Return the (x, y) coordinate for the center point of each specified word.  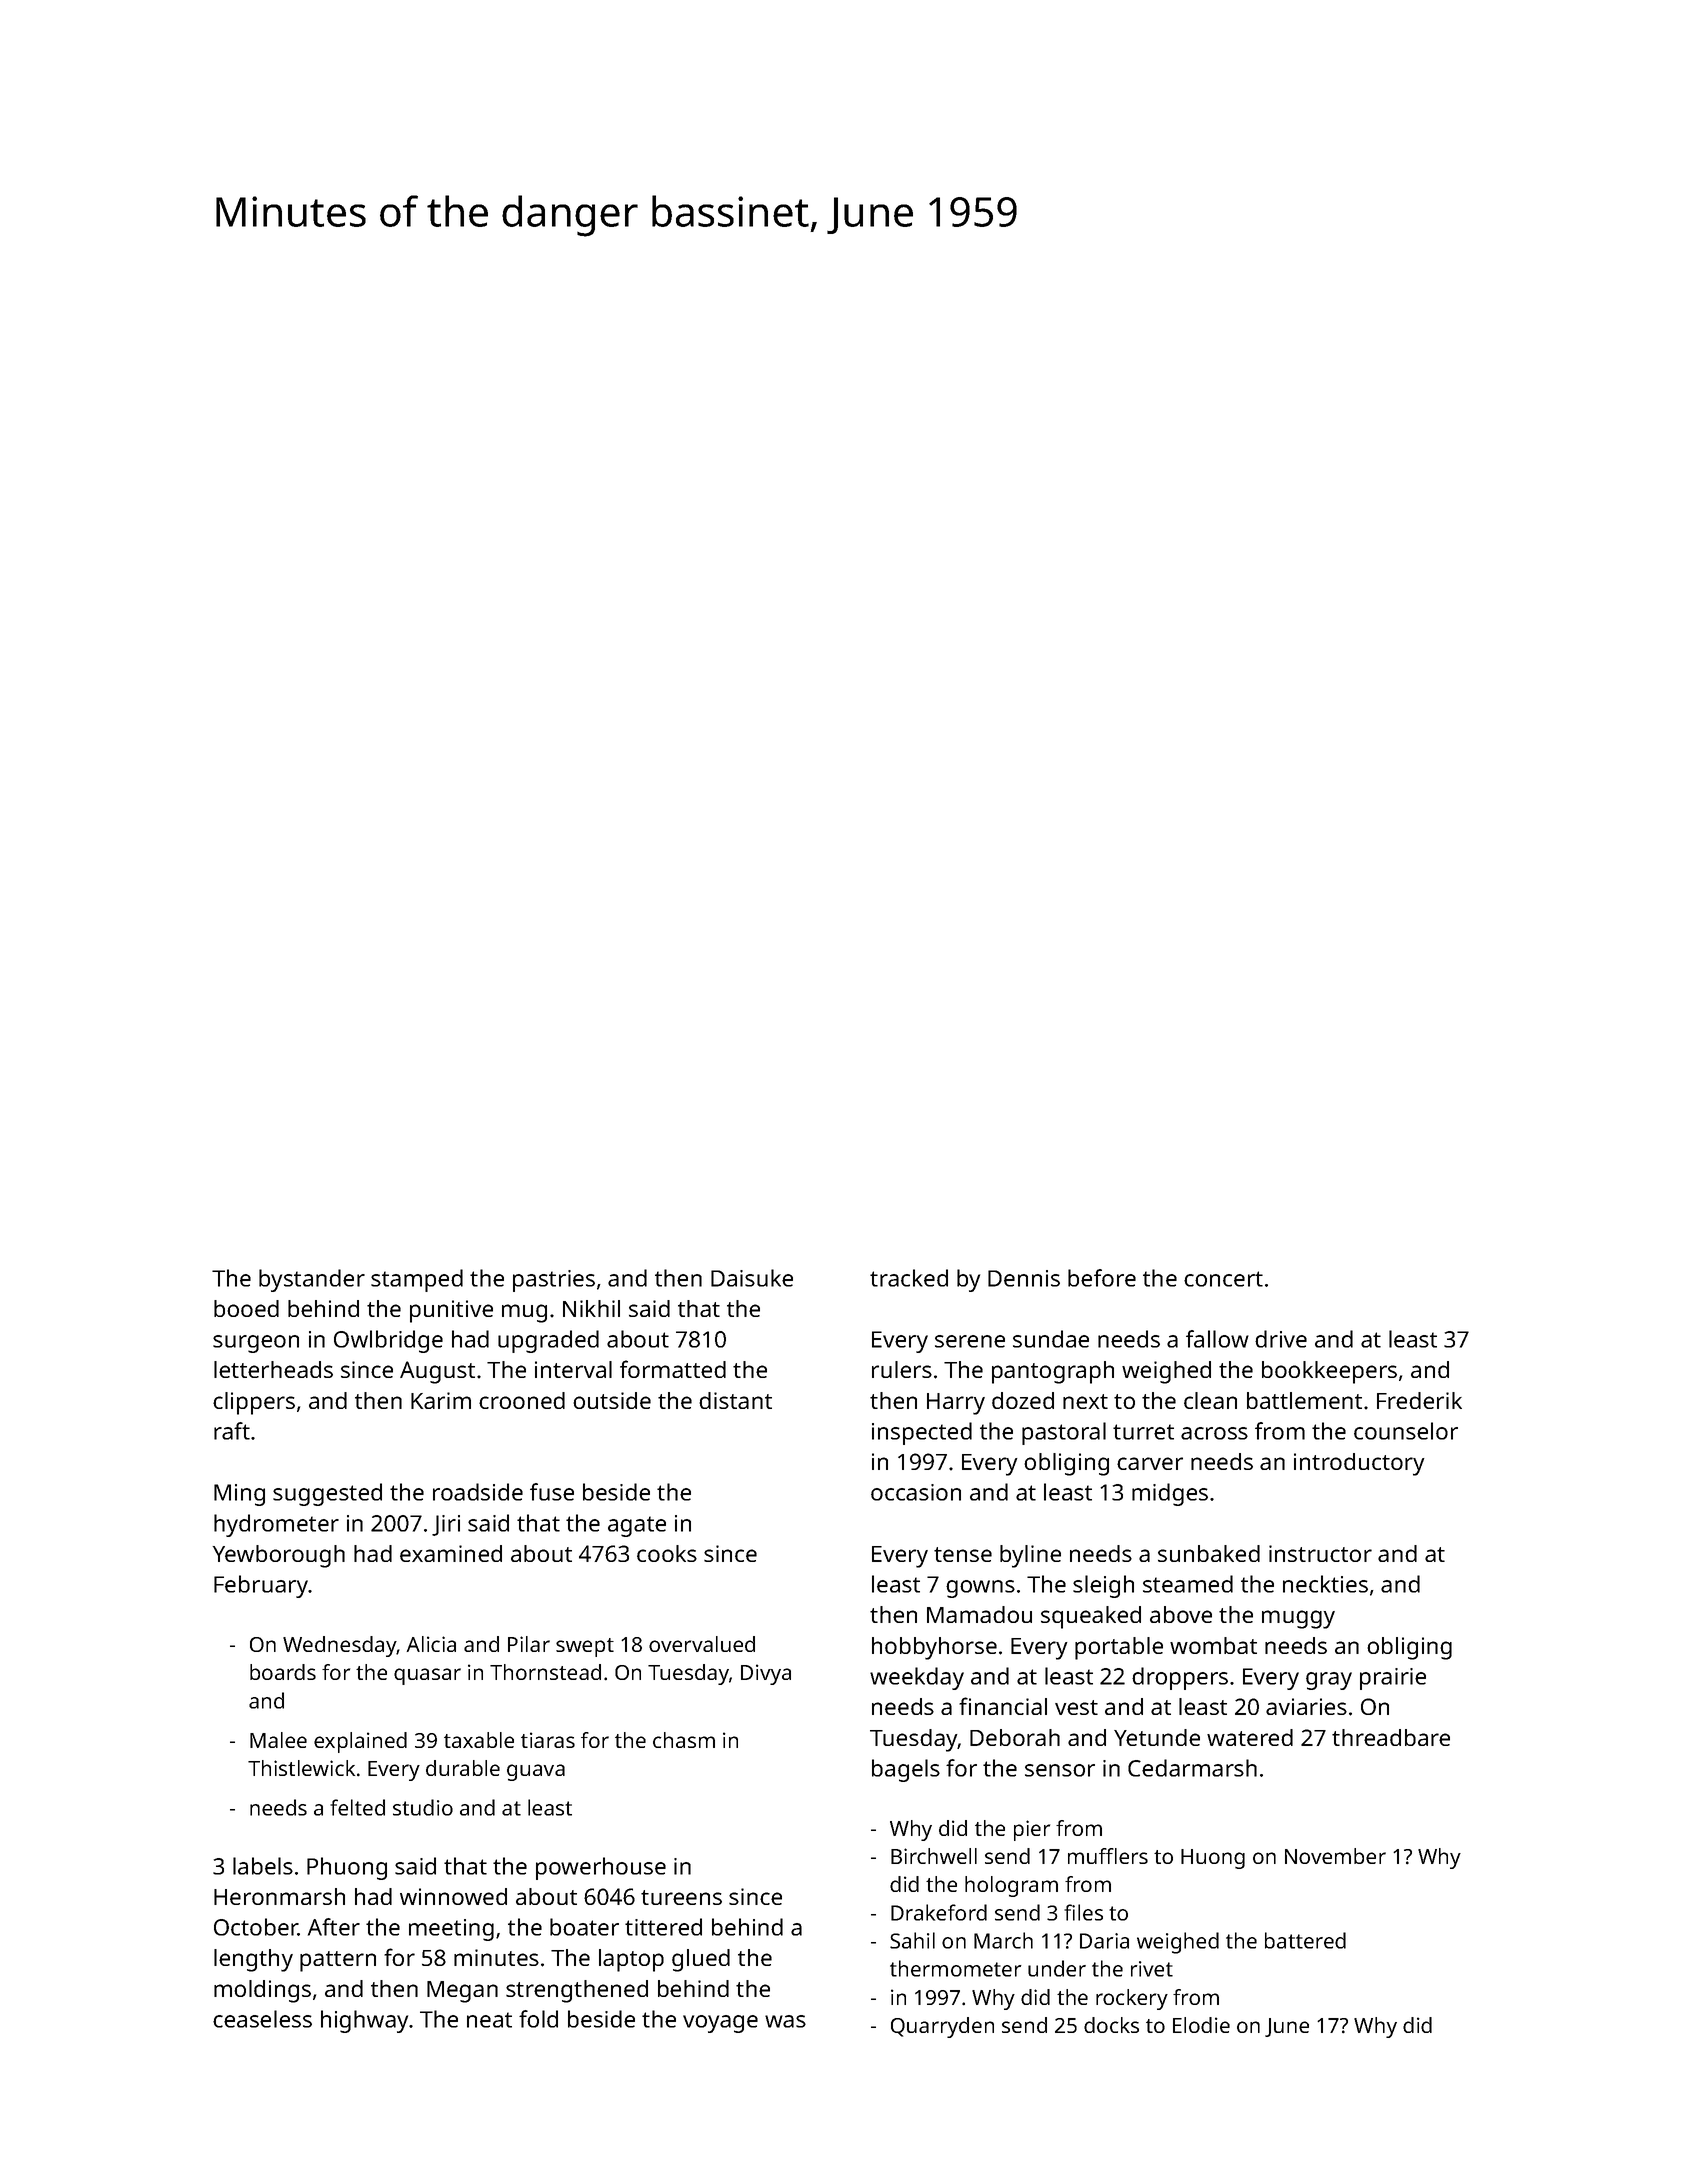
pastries (554, 1281)
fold (538, 2019)
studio (423, 1807)
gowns (980, 1589)
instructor (1320, 1553)
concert (1223, 1279)
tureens (681, 1897)
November (1335, 1856)
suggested (327, 1494)
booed (246, 1308)
